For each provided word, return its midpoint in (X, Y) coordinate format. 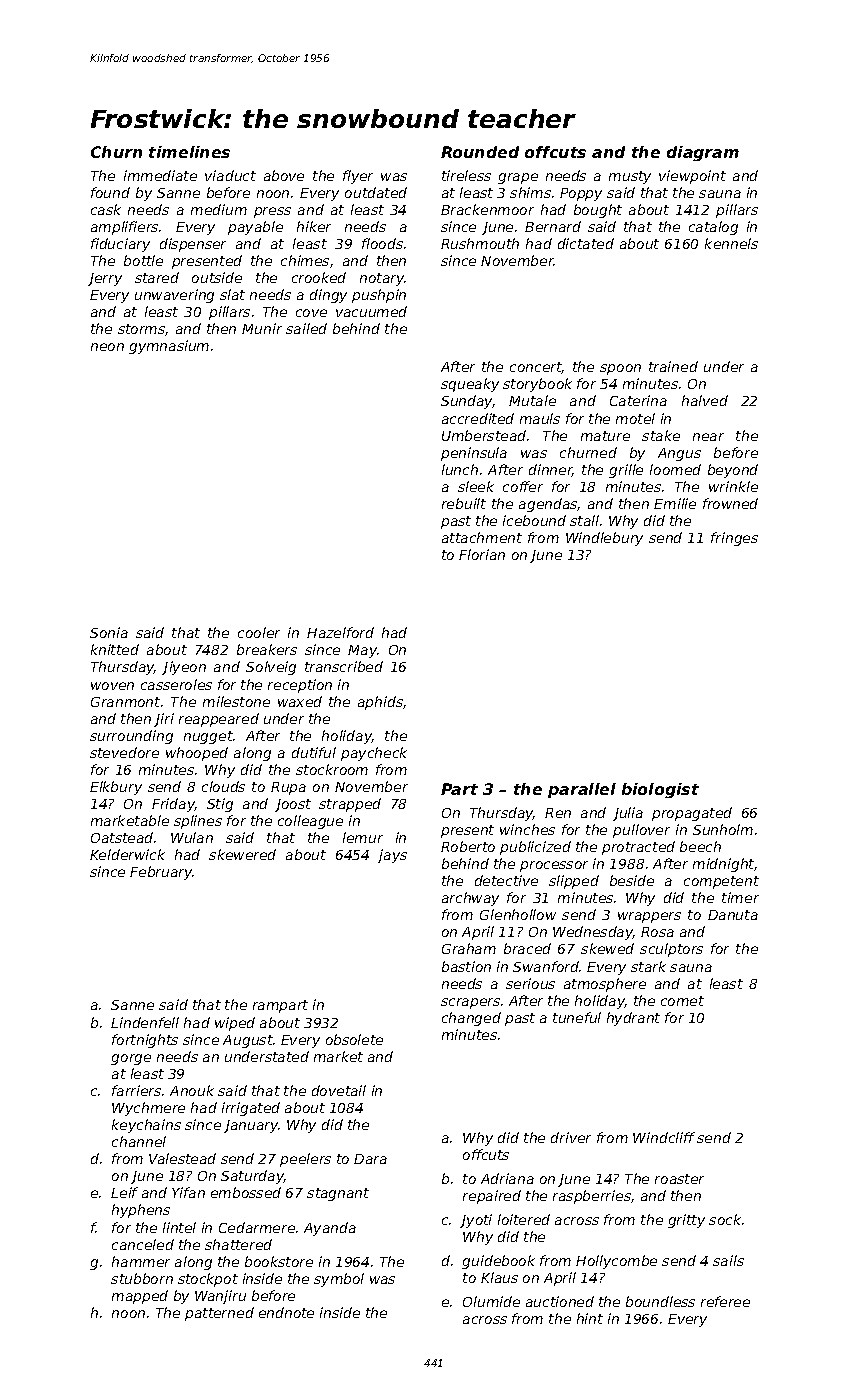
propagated (692, 814)
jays (392, 856)
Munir (262, 328)
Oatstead (122, 837)
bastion (466, 966)
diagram (703, 153)
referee (725, 1301)
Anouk (192, 1090)
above (284, 175)
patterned (219, 1314)
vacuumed (371, 311)
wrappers (649, 917)
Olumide (491, 1301)
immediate (160, 175)
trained (673, 366)
